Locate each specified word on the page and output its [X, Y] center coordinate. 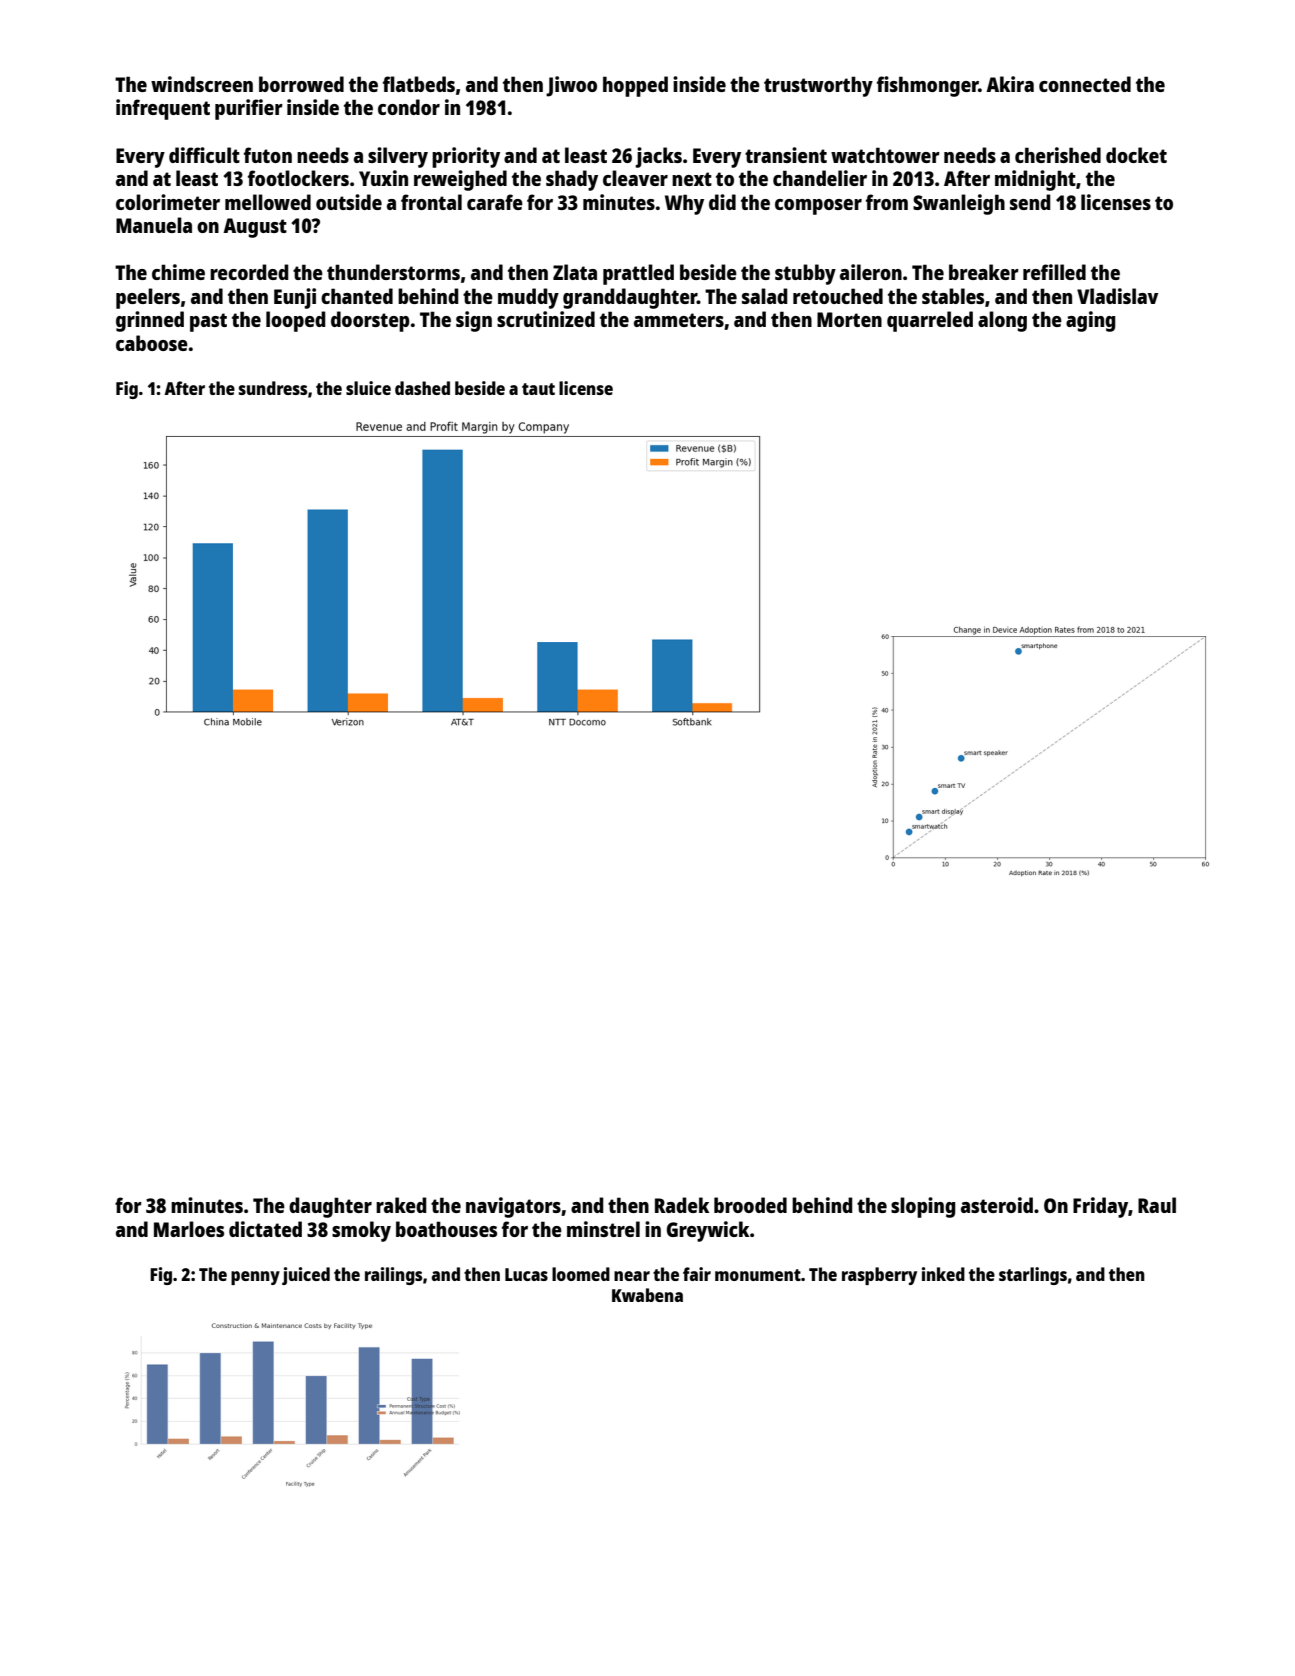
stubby [805, 274]
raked [401, 1205]
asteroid [997, 1205]
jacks [658, 157]
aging [1091, 321]
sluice [368, 388]
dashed [422, 388]
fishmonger [928, 86]
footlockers [298, 178]
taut [538, 389]
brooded [750, 1205]
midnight [1035, 180]
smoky [361, 1231]
